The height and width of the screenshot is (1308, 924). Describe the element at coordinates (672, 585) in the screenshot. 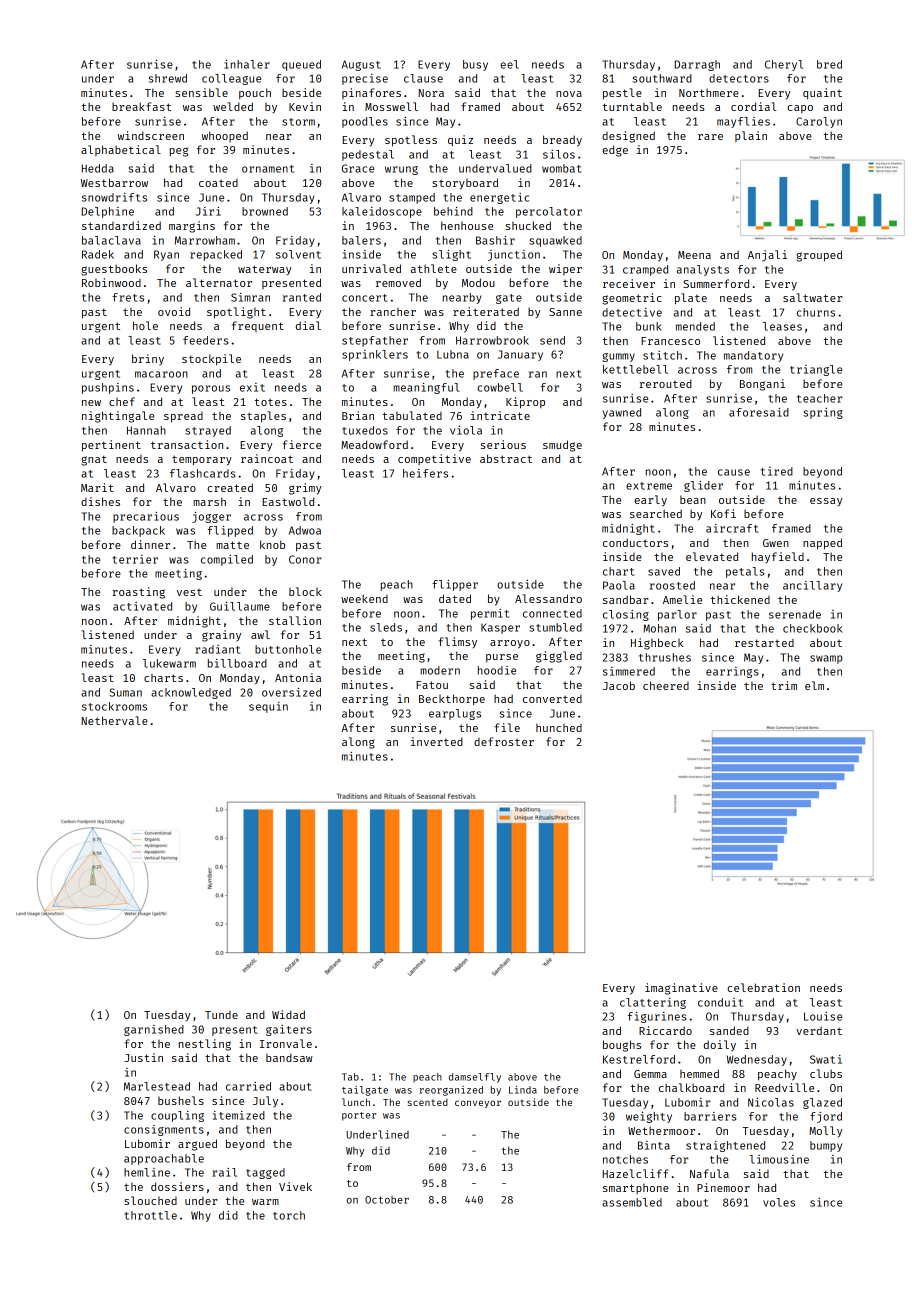

I see `roosted` at that location.
